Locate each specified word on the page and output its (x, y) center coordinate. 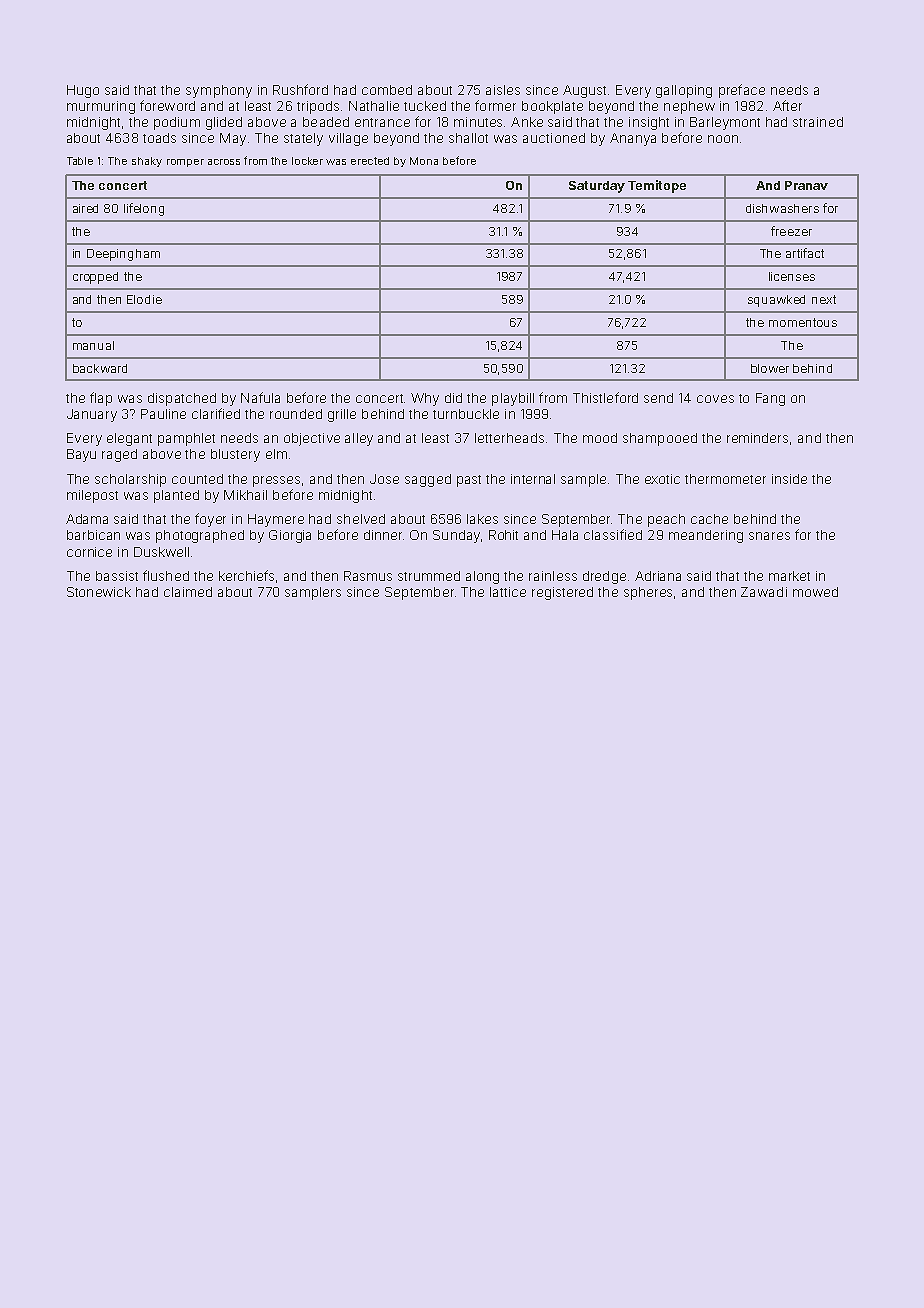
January (92, 415)
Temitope (657, 186)
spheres (648, 593)
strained (818, 122)
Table (80, 161)
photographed (200, 536)
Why (425, 399)
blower (770, 368)
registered (562, 593)
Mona (424, 161)
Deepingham (123, 255)
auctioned (554, 138)
